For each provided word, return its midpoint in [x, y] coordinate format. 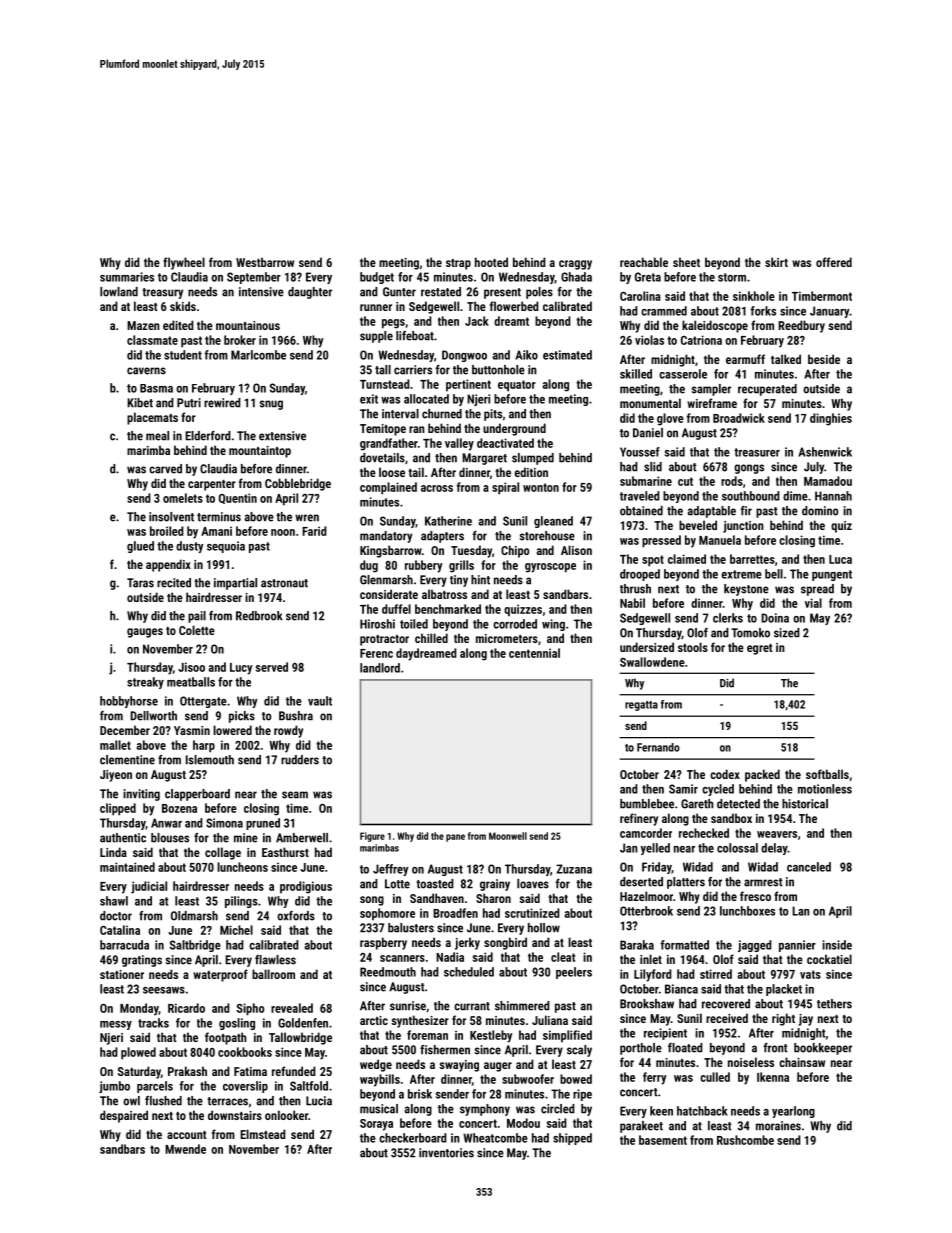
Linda [113, 852]
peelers [574, 973]
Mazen [143, 325]
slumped [533, 459]
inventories [446, 1153]
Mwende [185, 1149]
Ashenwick [825, 452]
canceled [809, 867]
